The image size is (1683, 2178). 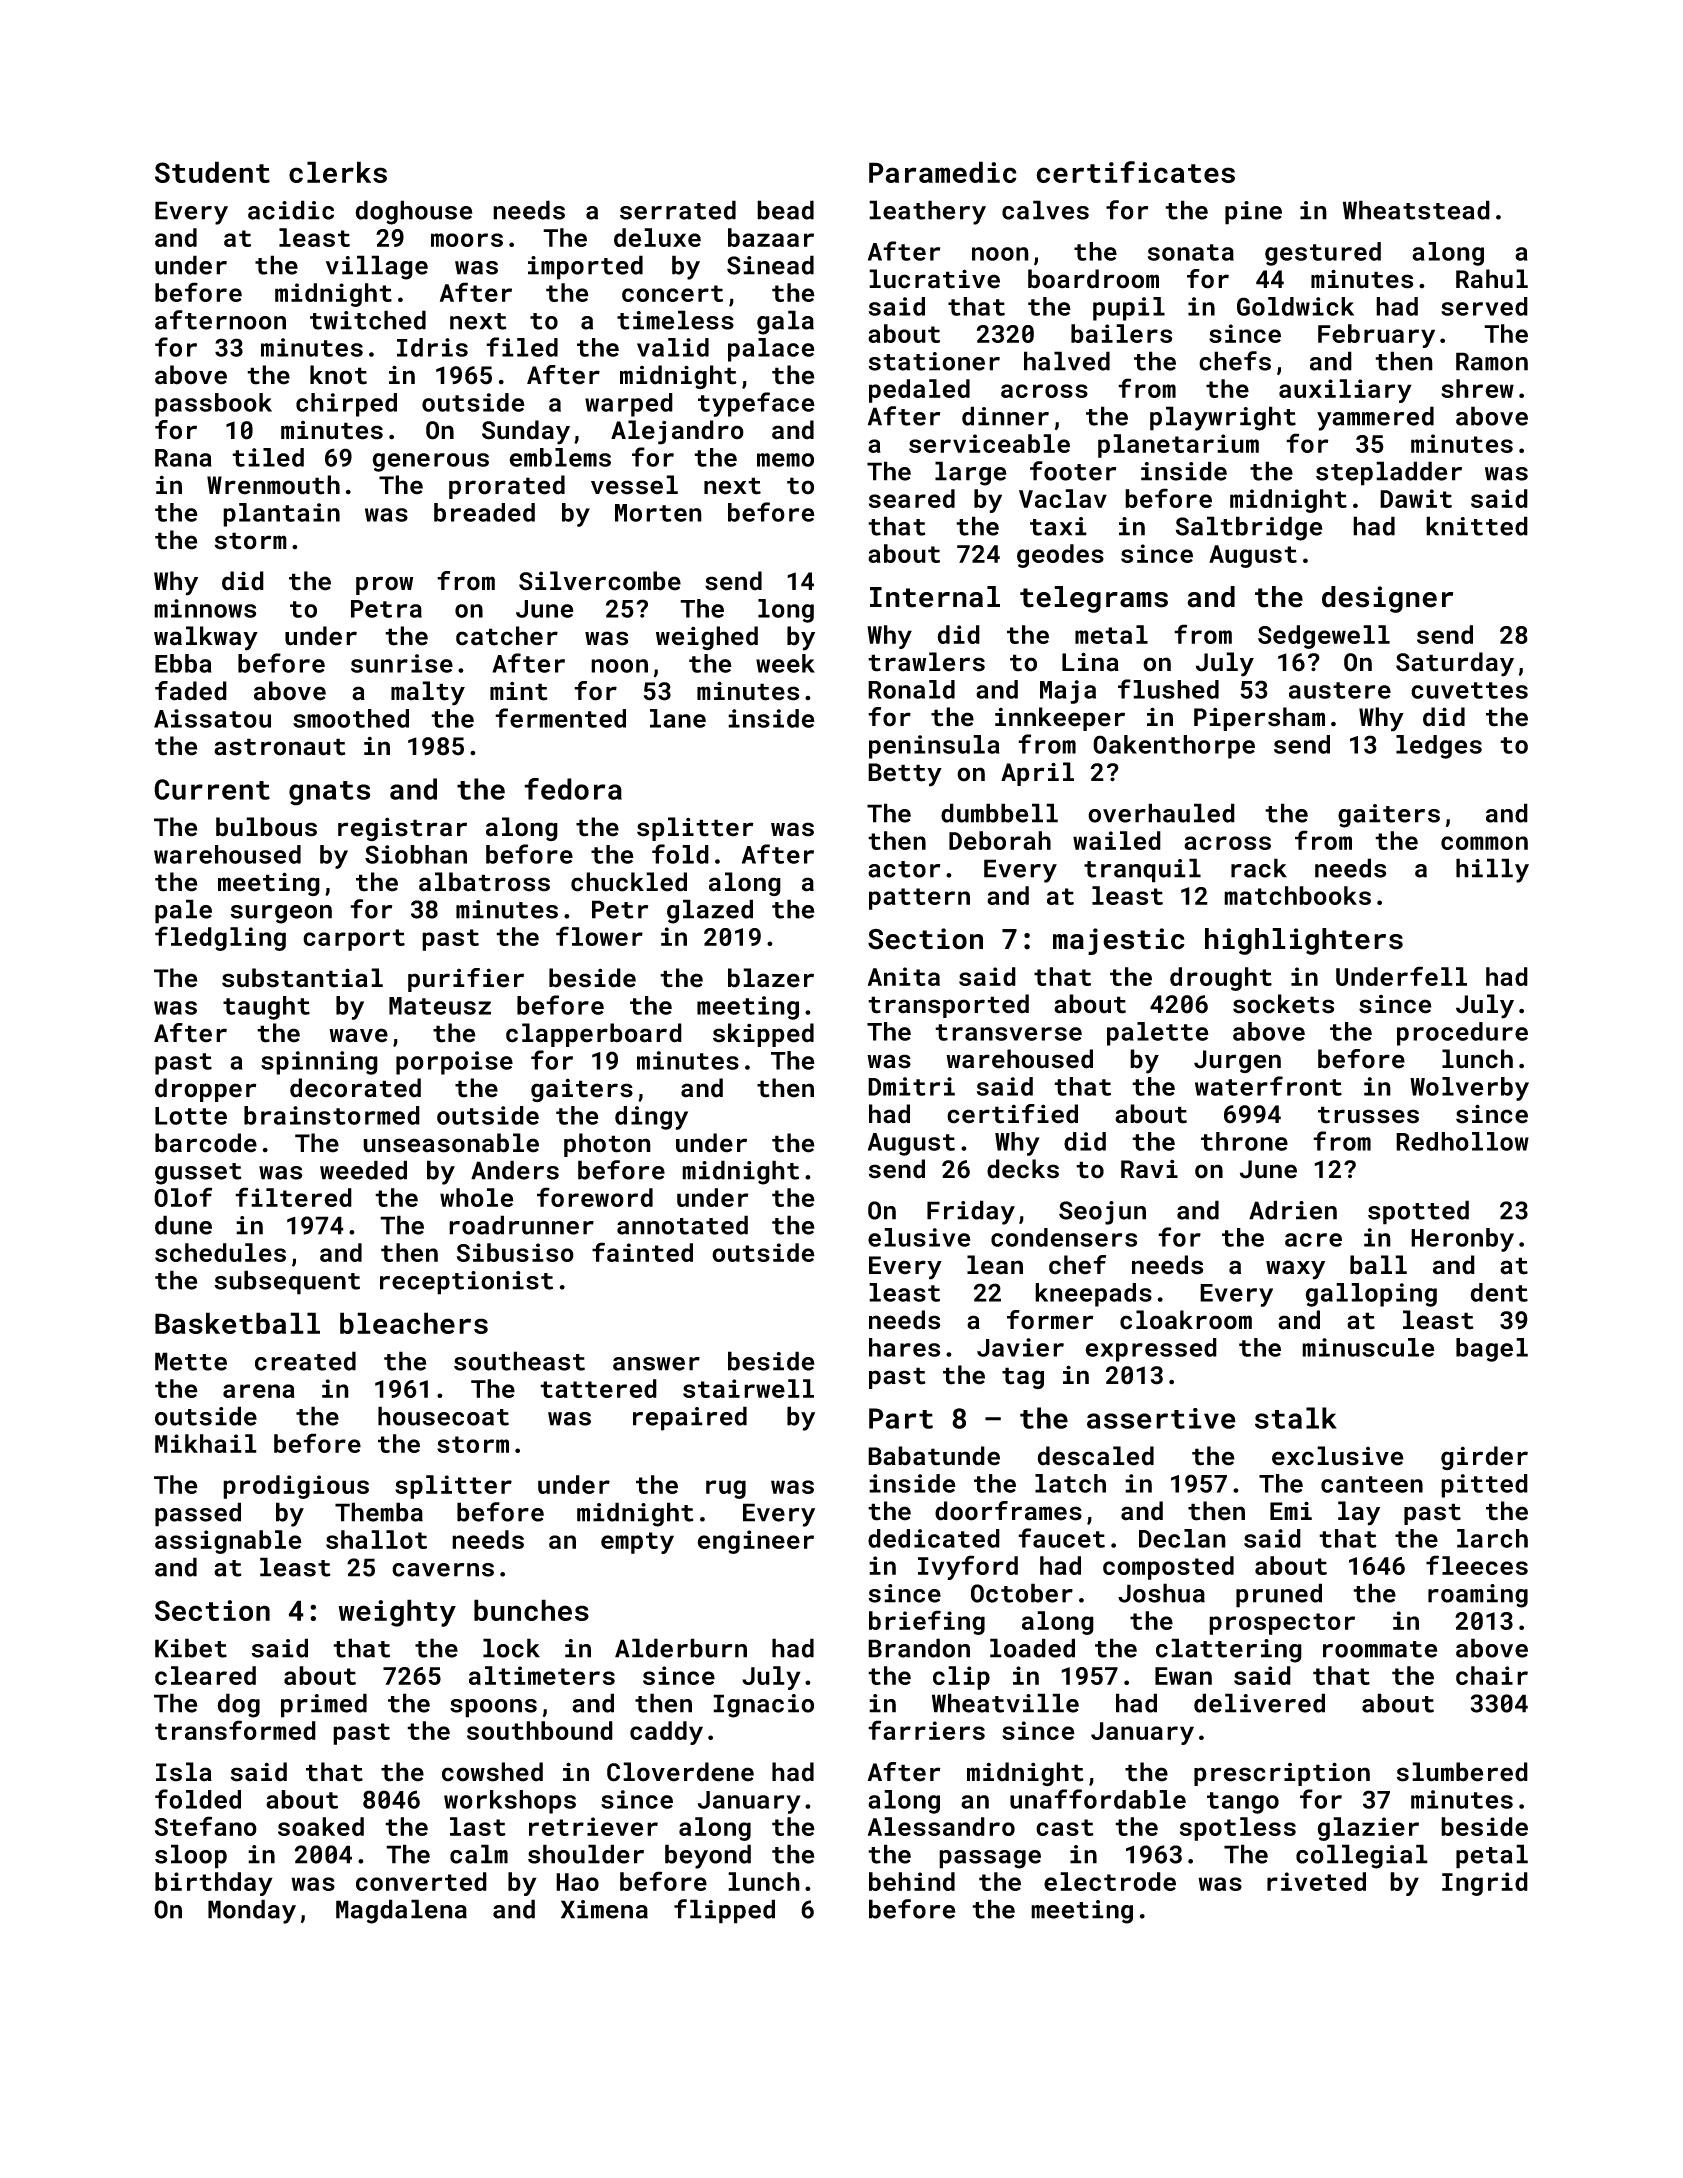 What do you see at coordinates (651, 1118) in the document?
I see `dingy` at bounding box center [651, 1118].
